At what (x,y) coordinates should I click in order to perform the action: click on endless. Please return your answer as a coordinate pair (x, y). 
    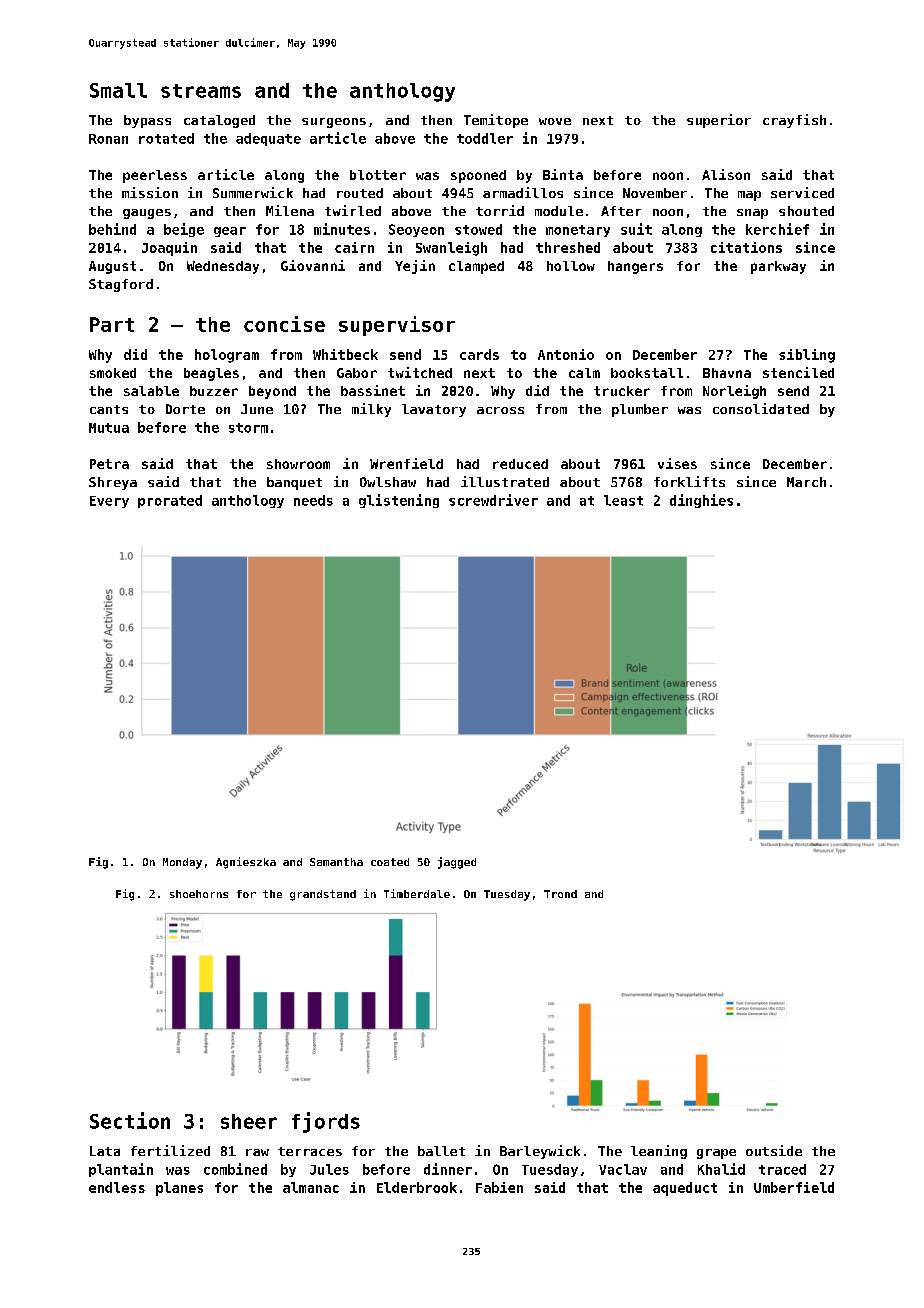
    Looking at the image, I should click on (117, 1187).
